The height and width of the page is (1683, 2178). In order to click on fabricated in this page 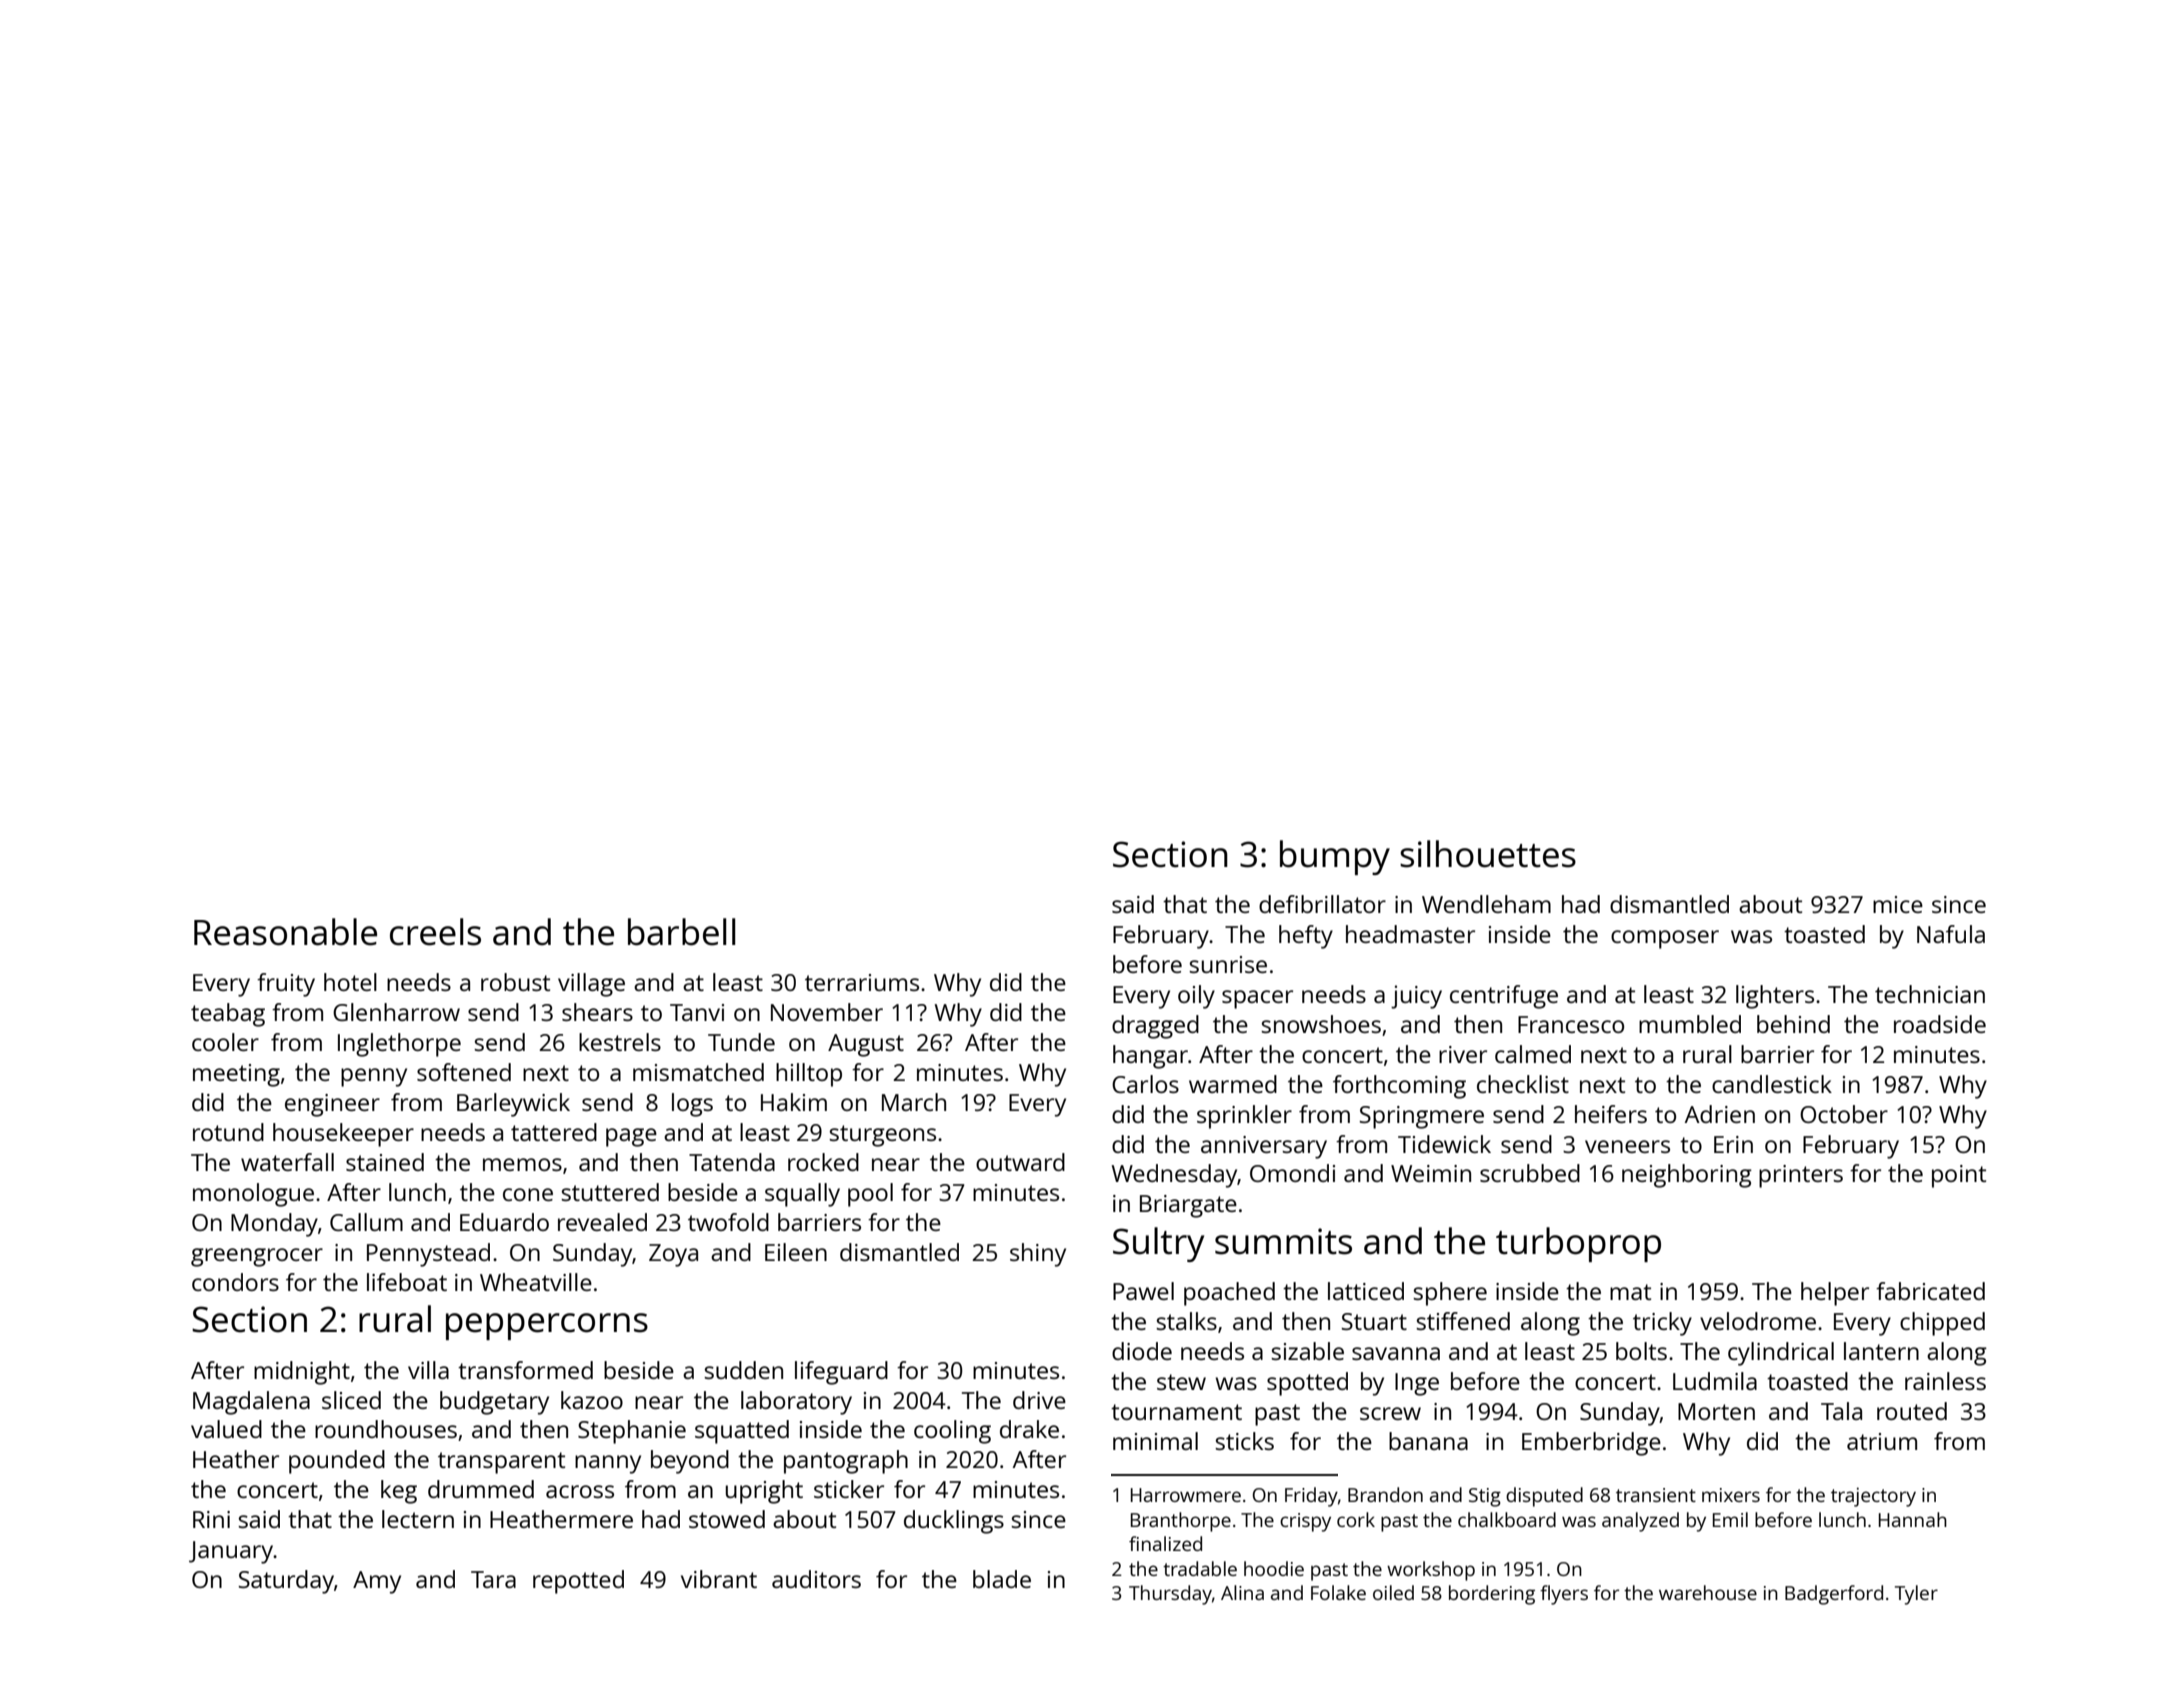, I will do `click(1930, 1291)`.
